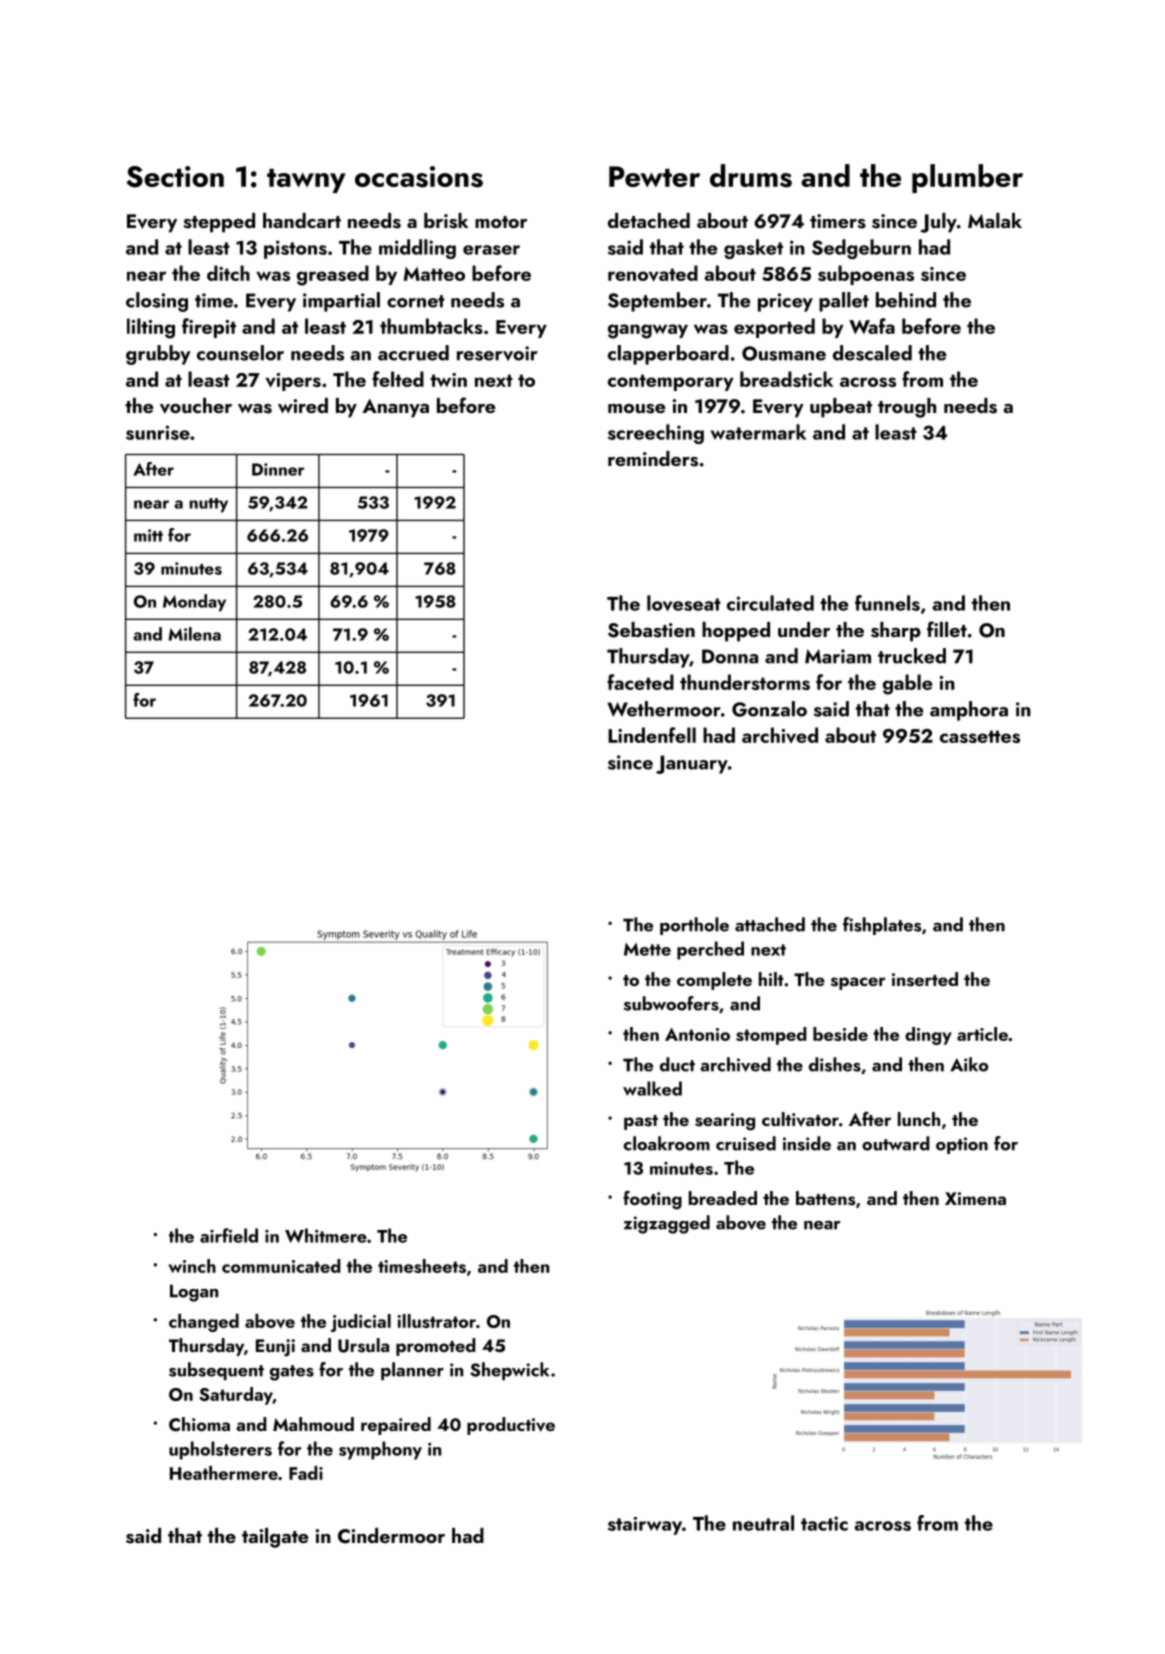  I want to click on nutty, so click(209, 505).
